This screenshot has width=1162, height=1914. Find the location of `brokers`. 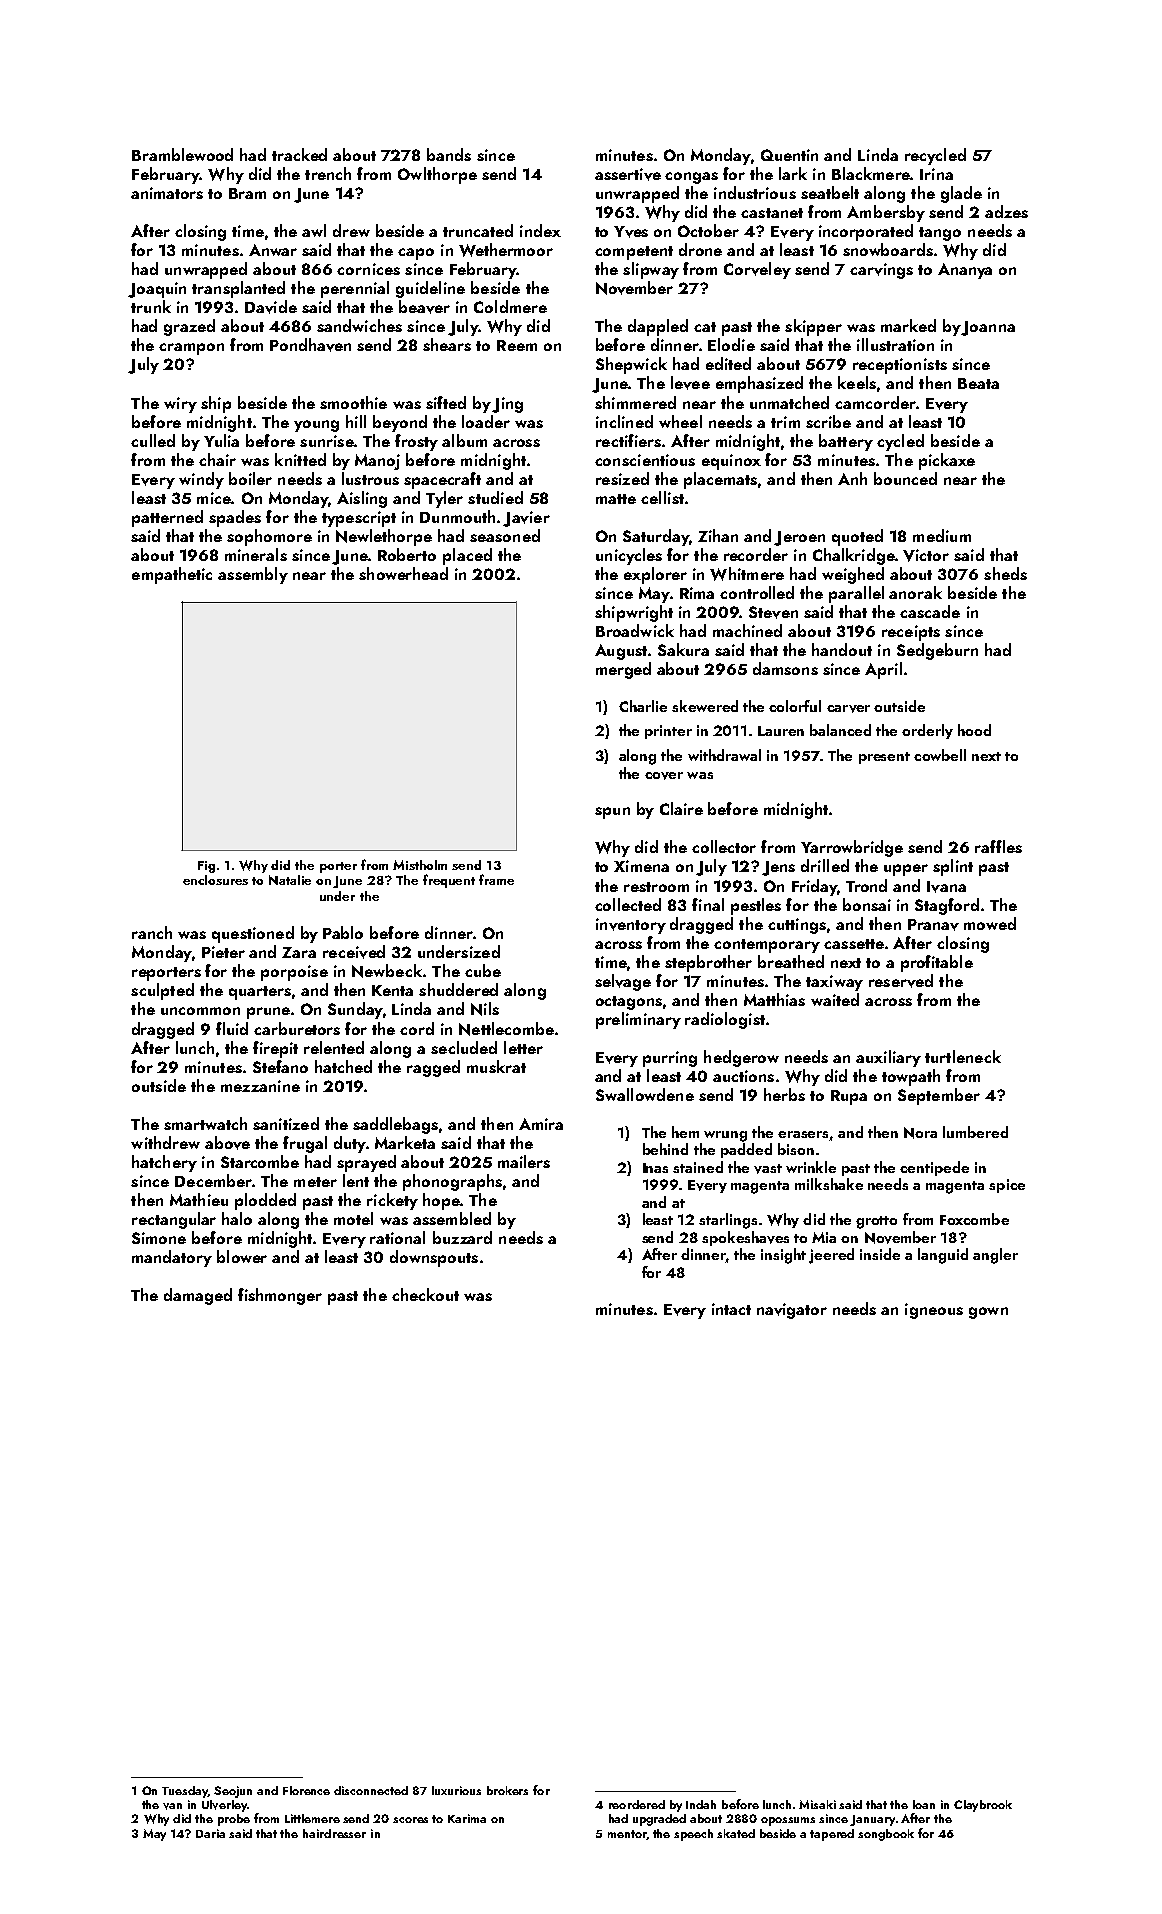

brokers is located at coordinates (507, 1790).
